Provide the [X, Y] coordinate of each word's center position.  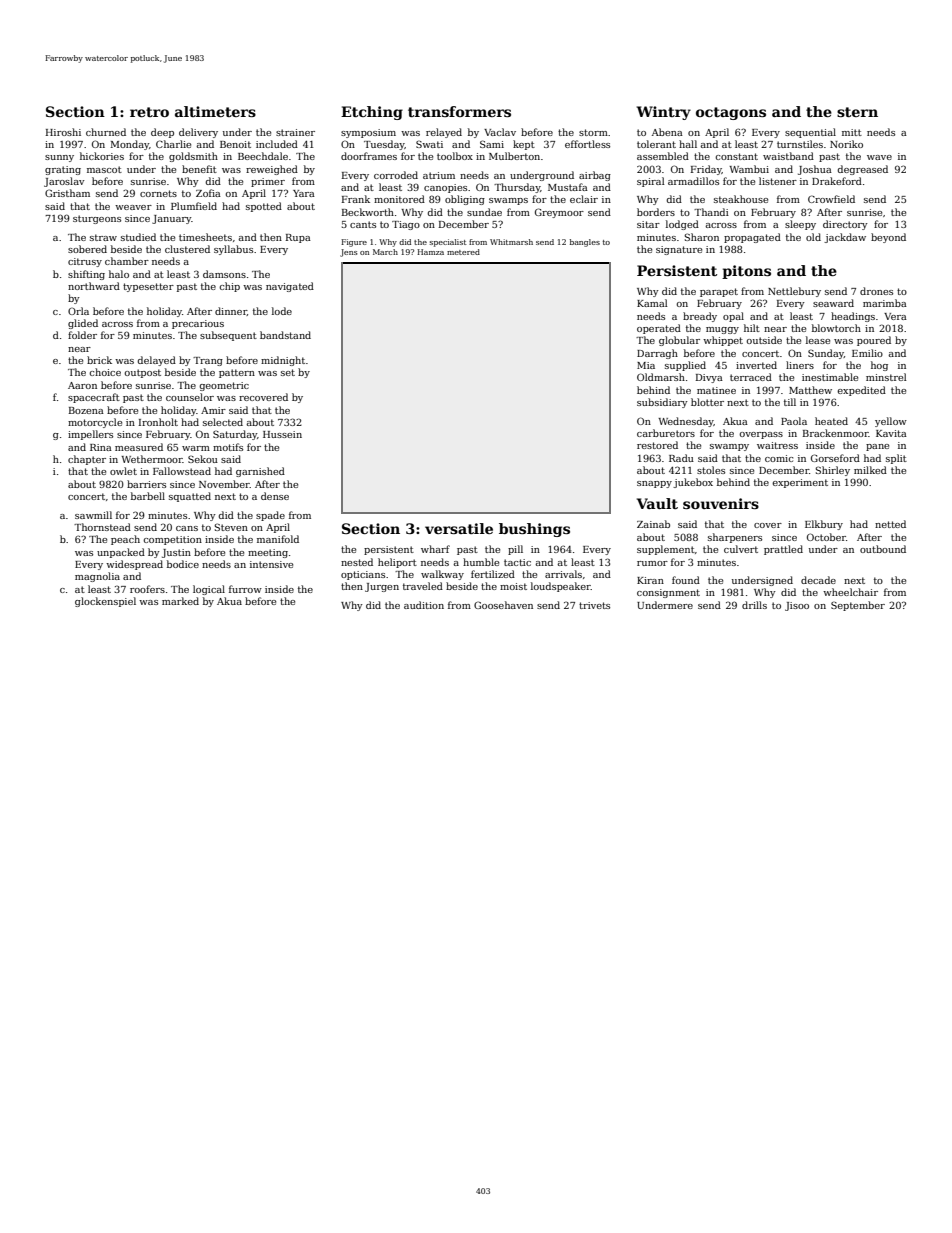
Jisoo [797, 606]
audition [424, 605]
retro [149, 112]
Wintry [664, 113]
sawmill [93, 515]
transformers [459, 111]
